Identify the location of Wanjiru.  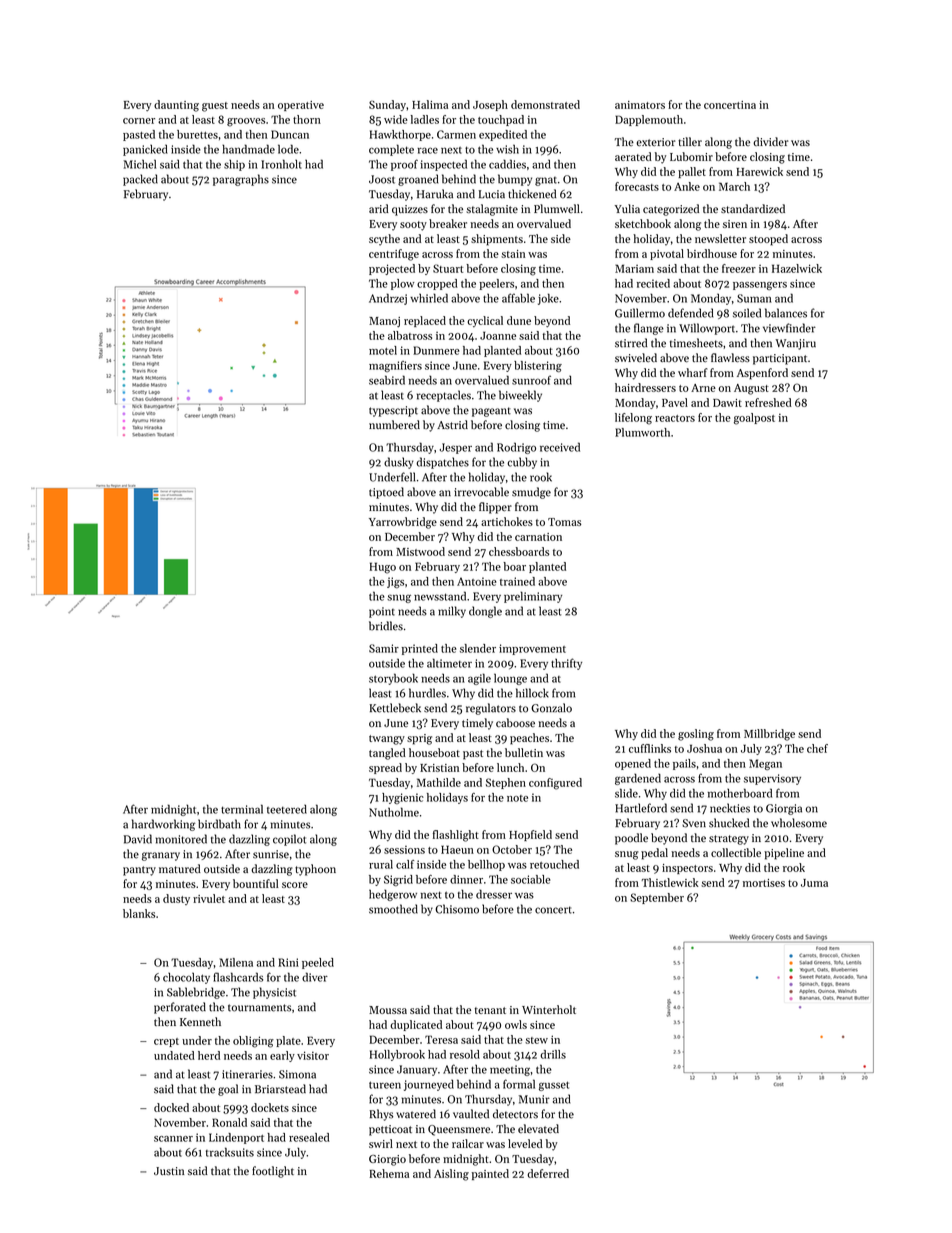
(795, 344).
